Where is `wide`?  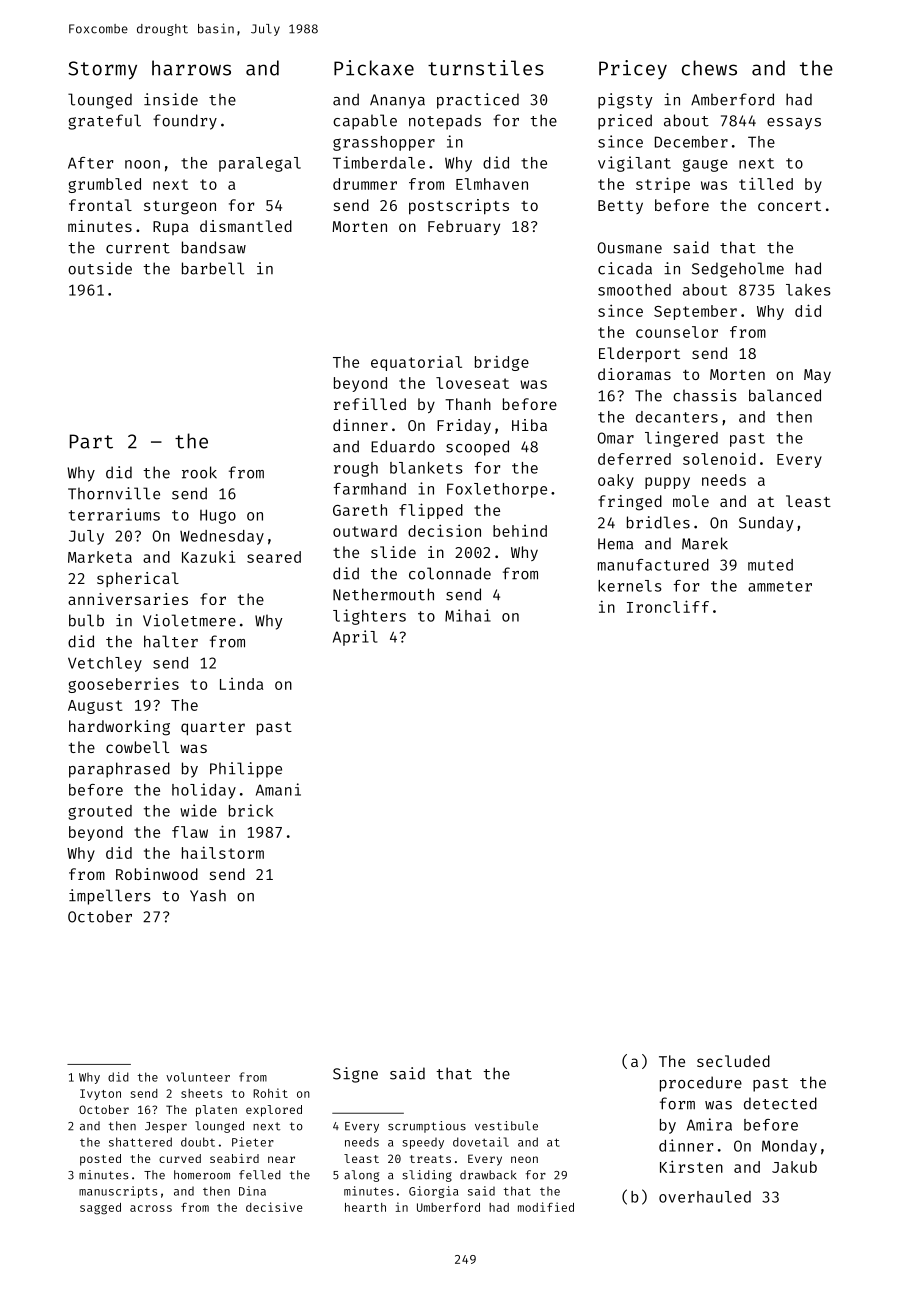 wide is located at coordinates (198, 810).
